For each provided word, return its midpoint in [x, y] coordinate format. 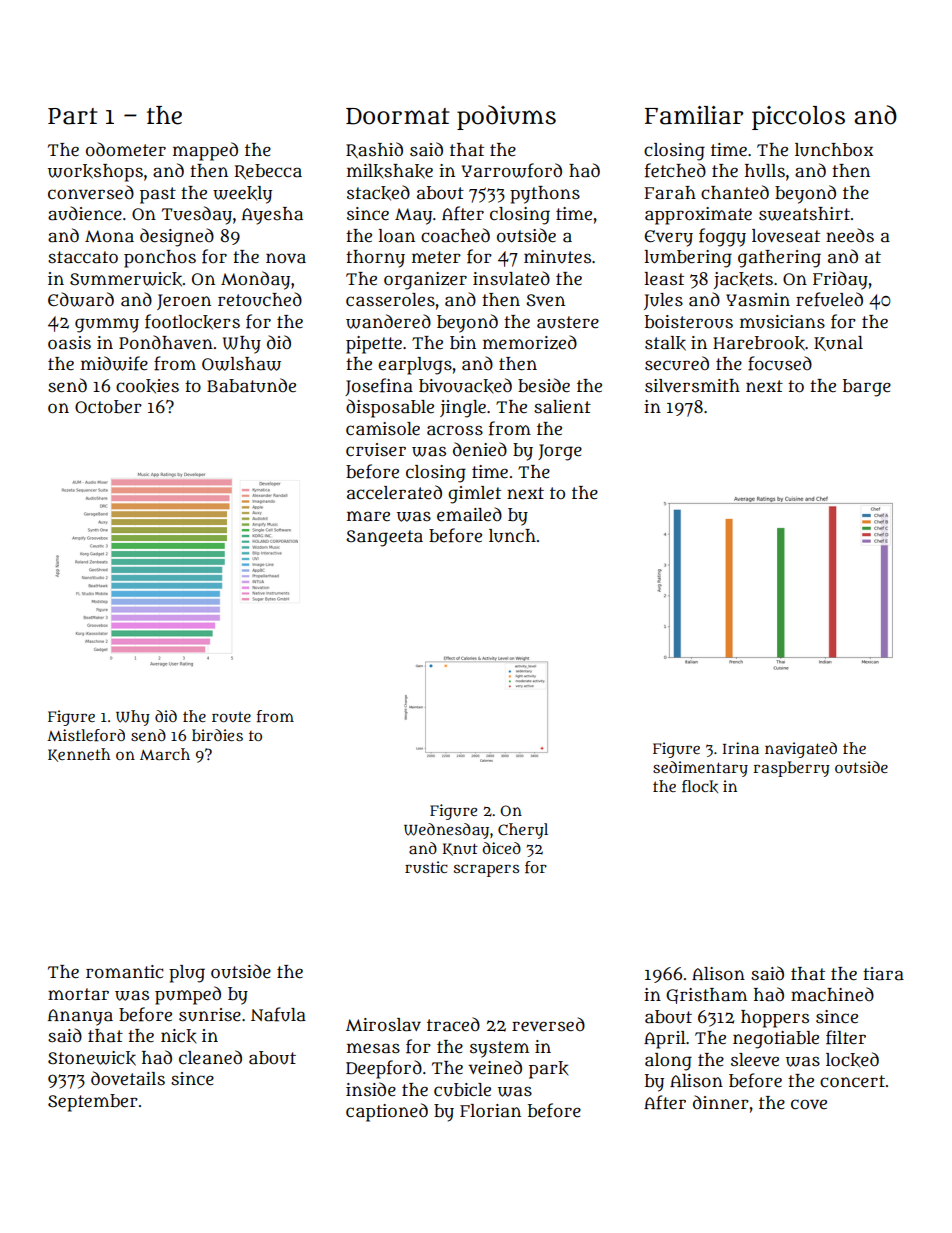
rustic [426, 867]
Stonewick [92, 1058]
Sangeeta [384, 538]
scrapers [486, 870]
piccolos [798, 118]
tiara [883, 974]
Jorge [560, 452]
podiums [506, 117]
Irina [741, 748]
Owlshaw [241, 364]
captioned [387, 1112]
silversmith [692, 386]
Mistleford [86, 735]
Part [72, 116]
